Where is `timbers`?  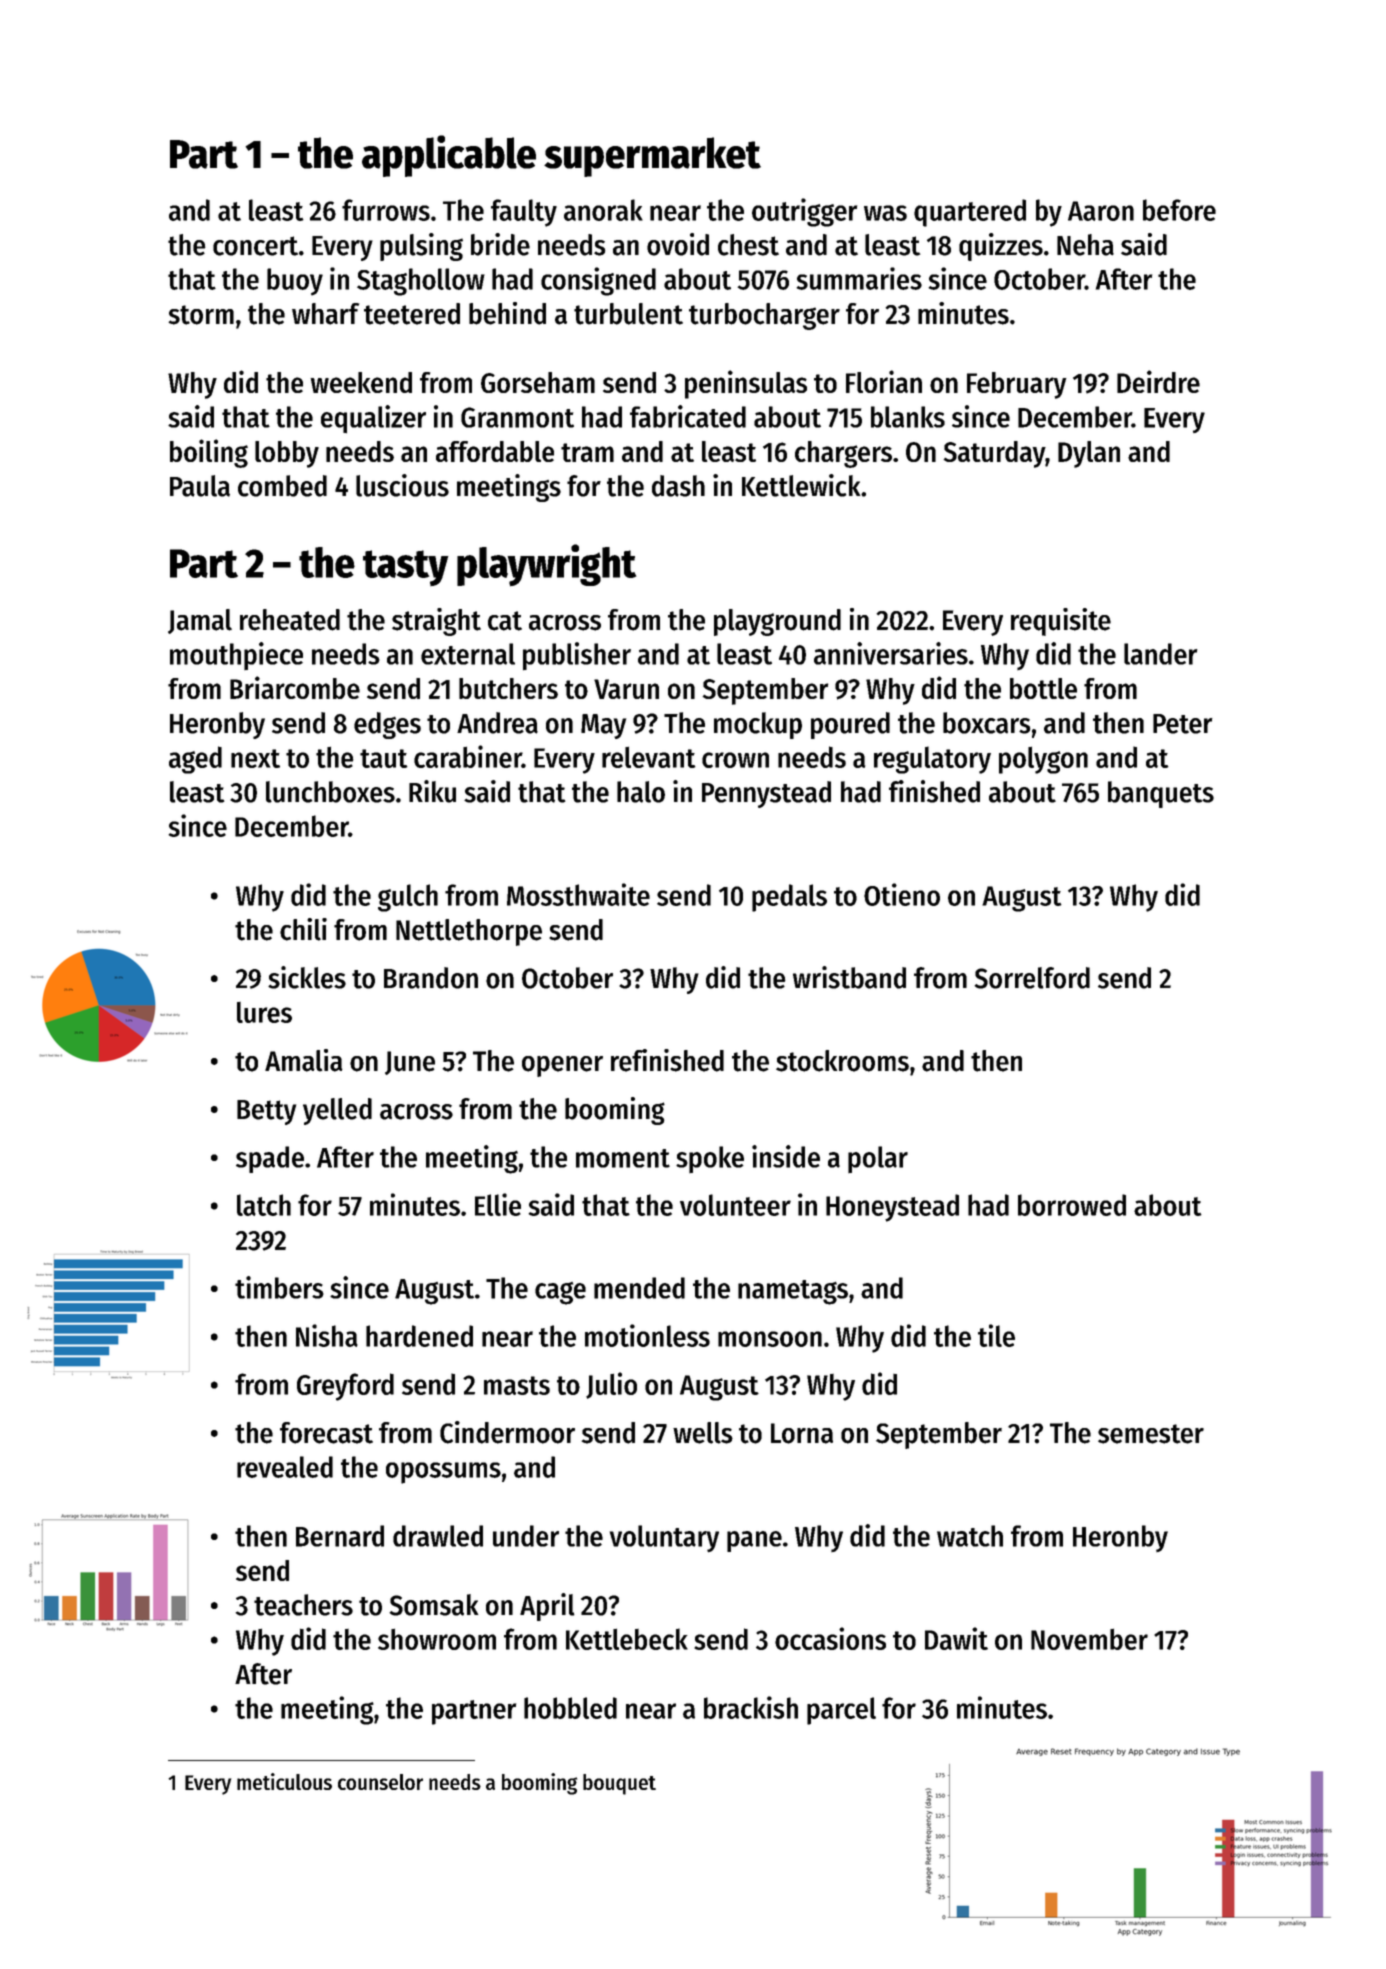 timbers is located at coordinates (279, 1287).
